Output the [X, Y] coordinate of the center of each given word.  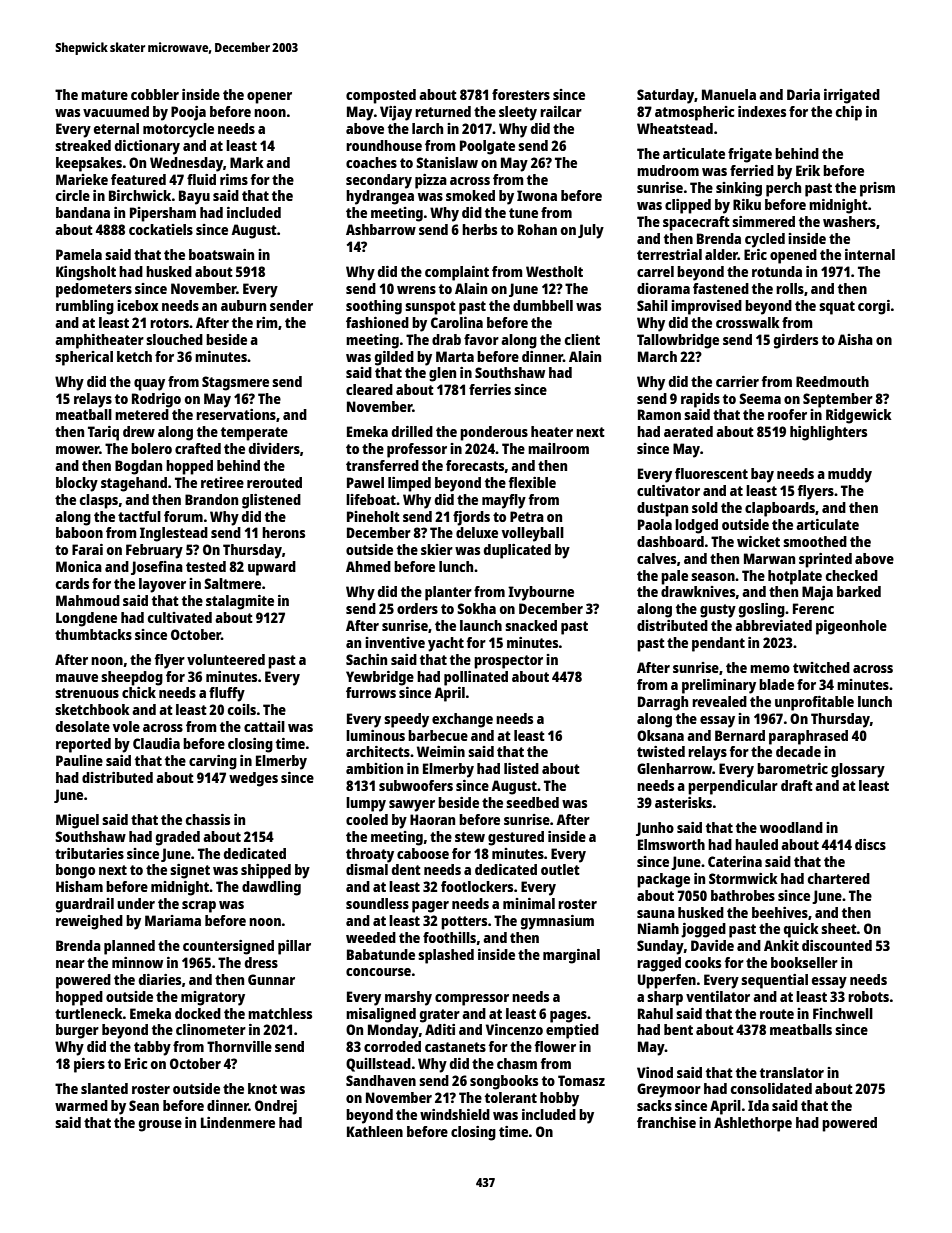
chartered [839, 878]
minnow [137, 962]
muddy [850, 475]
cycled [765, 240]
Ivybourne [541, 593]
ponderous [494, 433]
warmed [81, 1105]
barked [859, 591]
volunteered [226, 659]
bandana [83, 212]
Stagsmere [235, 383]
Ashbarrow [381, 229]
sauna [656, 914]
